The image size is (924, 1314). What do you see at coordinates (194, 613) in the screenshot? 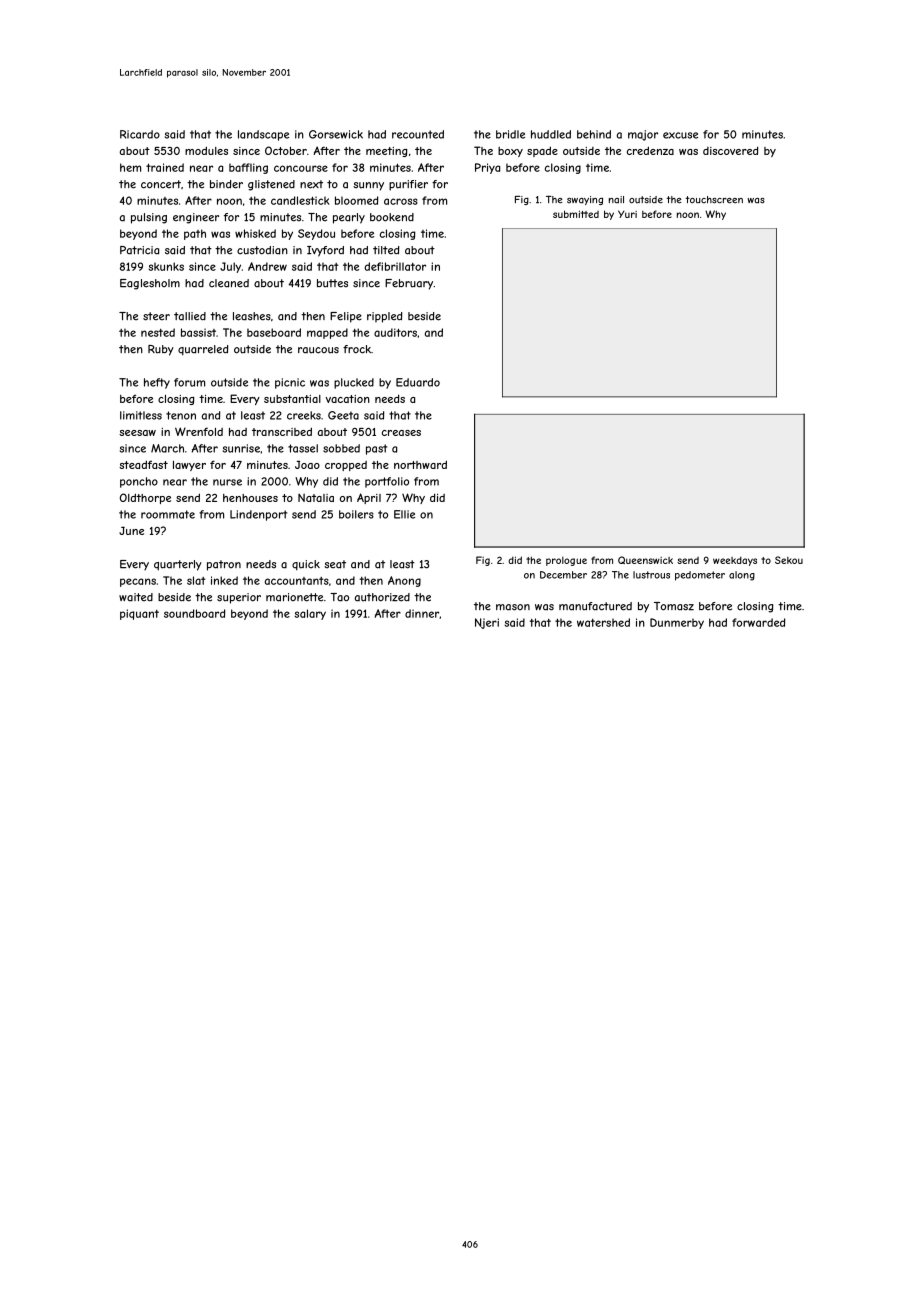
I see `soundboard` at bounding box center [194, 613].
